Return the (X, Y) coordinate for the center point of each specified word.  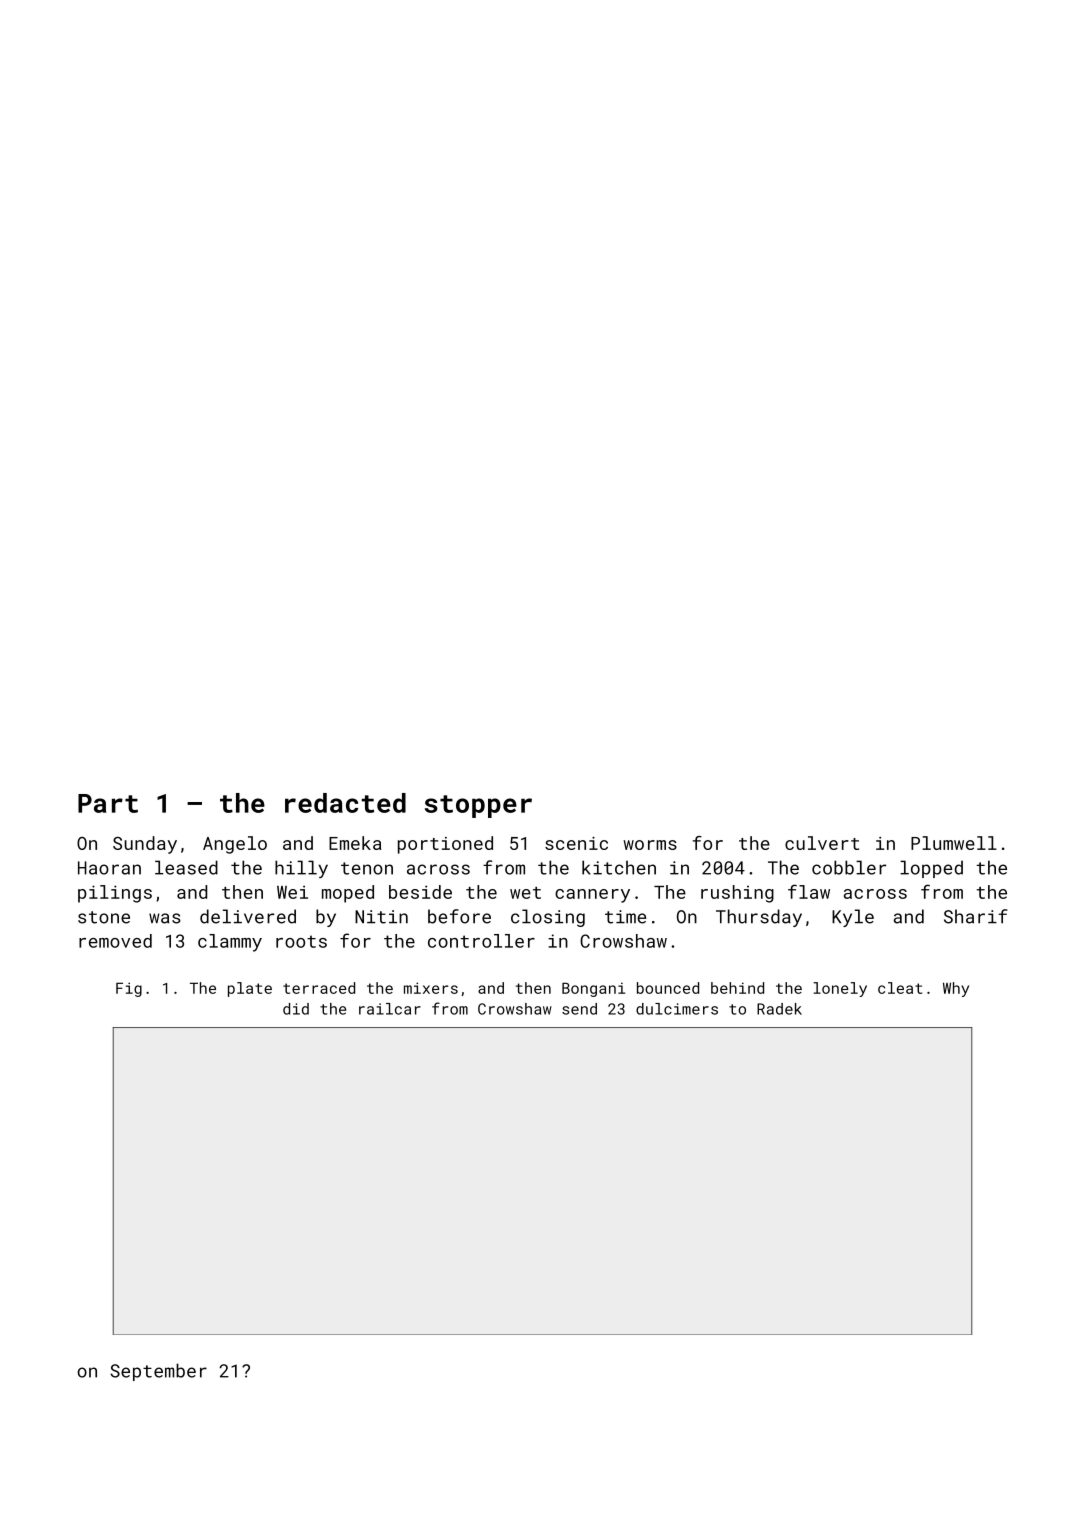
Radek (779, 1009)
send (579, 1009)
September (158, 1372)
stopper (478, 806)
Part (108, 803)
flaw (809, 891)
